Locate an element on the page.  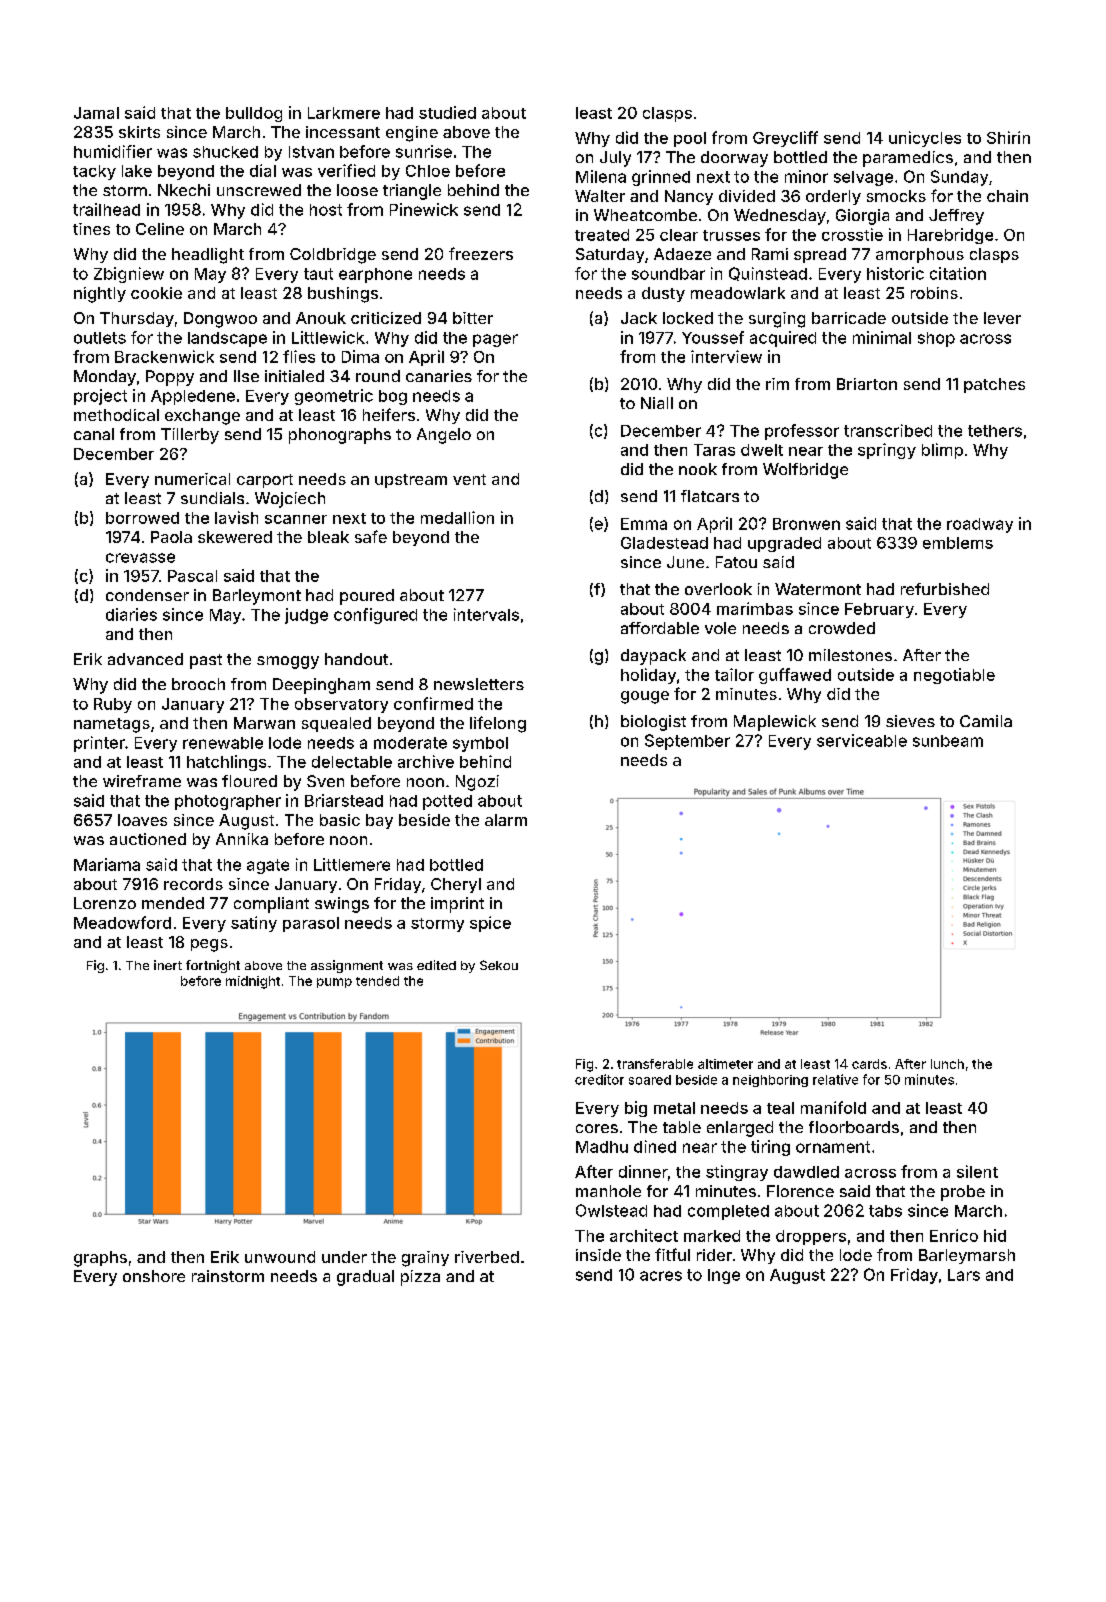
Fatou is located at coordinates (736, 562).
